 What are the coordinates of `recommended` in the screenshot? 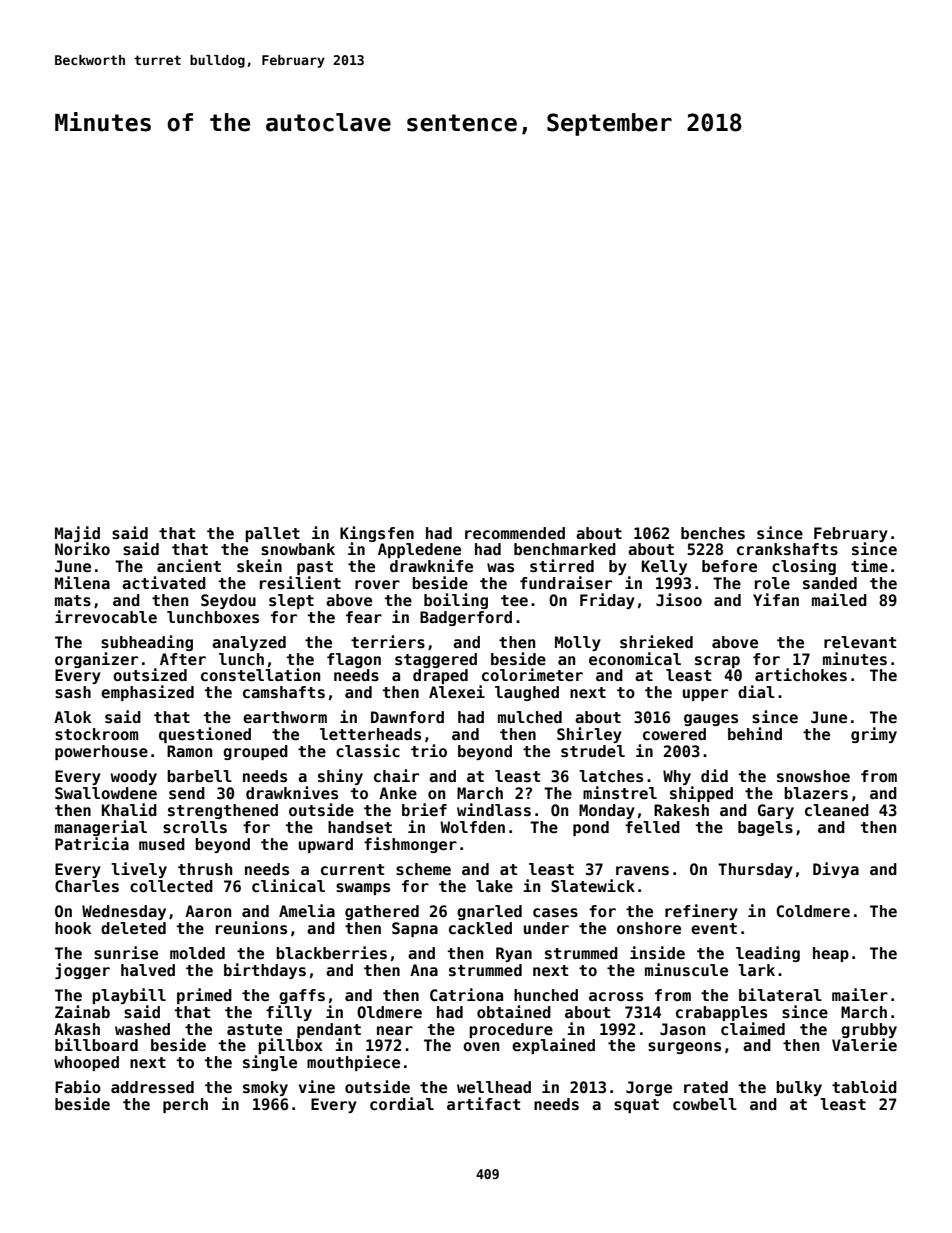 It's located at (515, 533).
